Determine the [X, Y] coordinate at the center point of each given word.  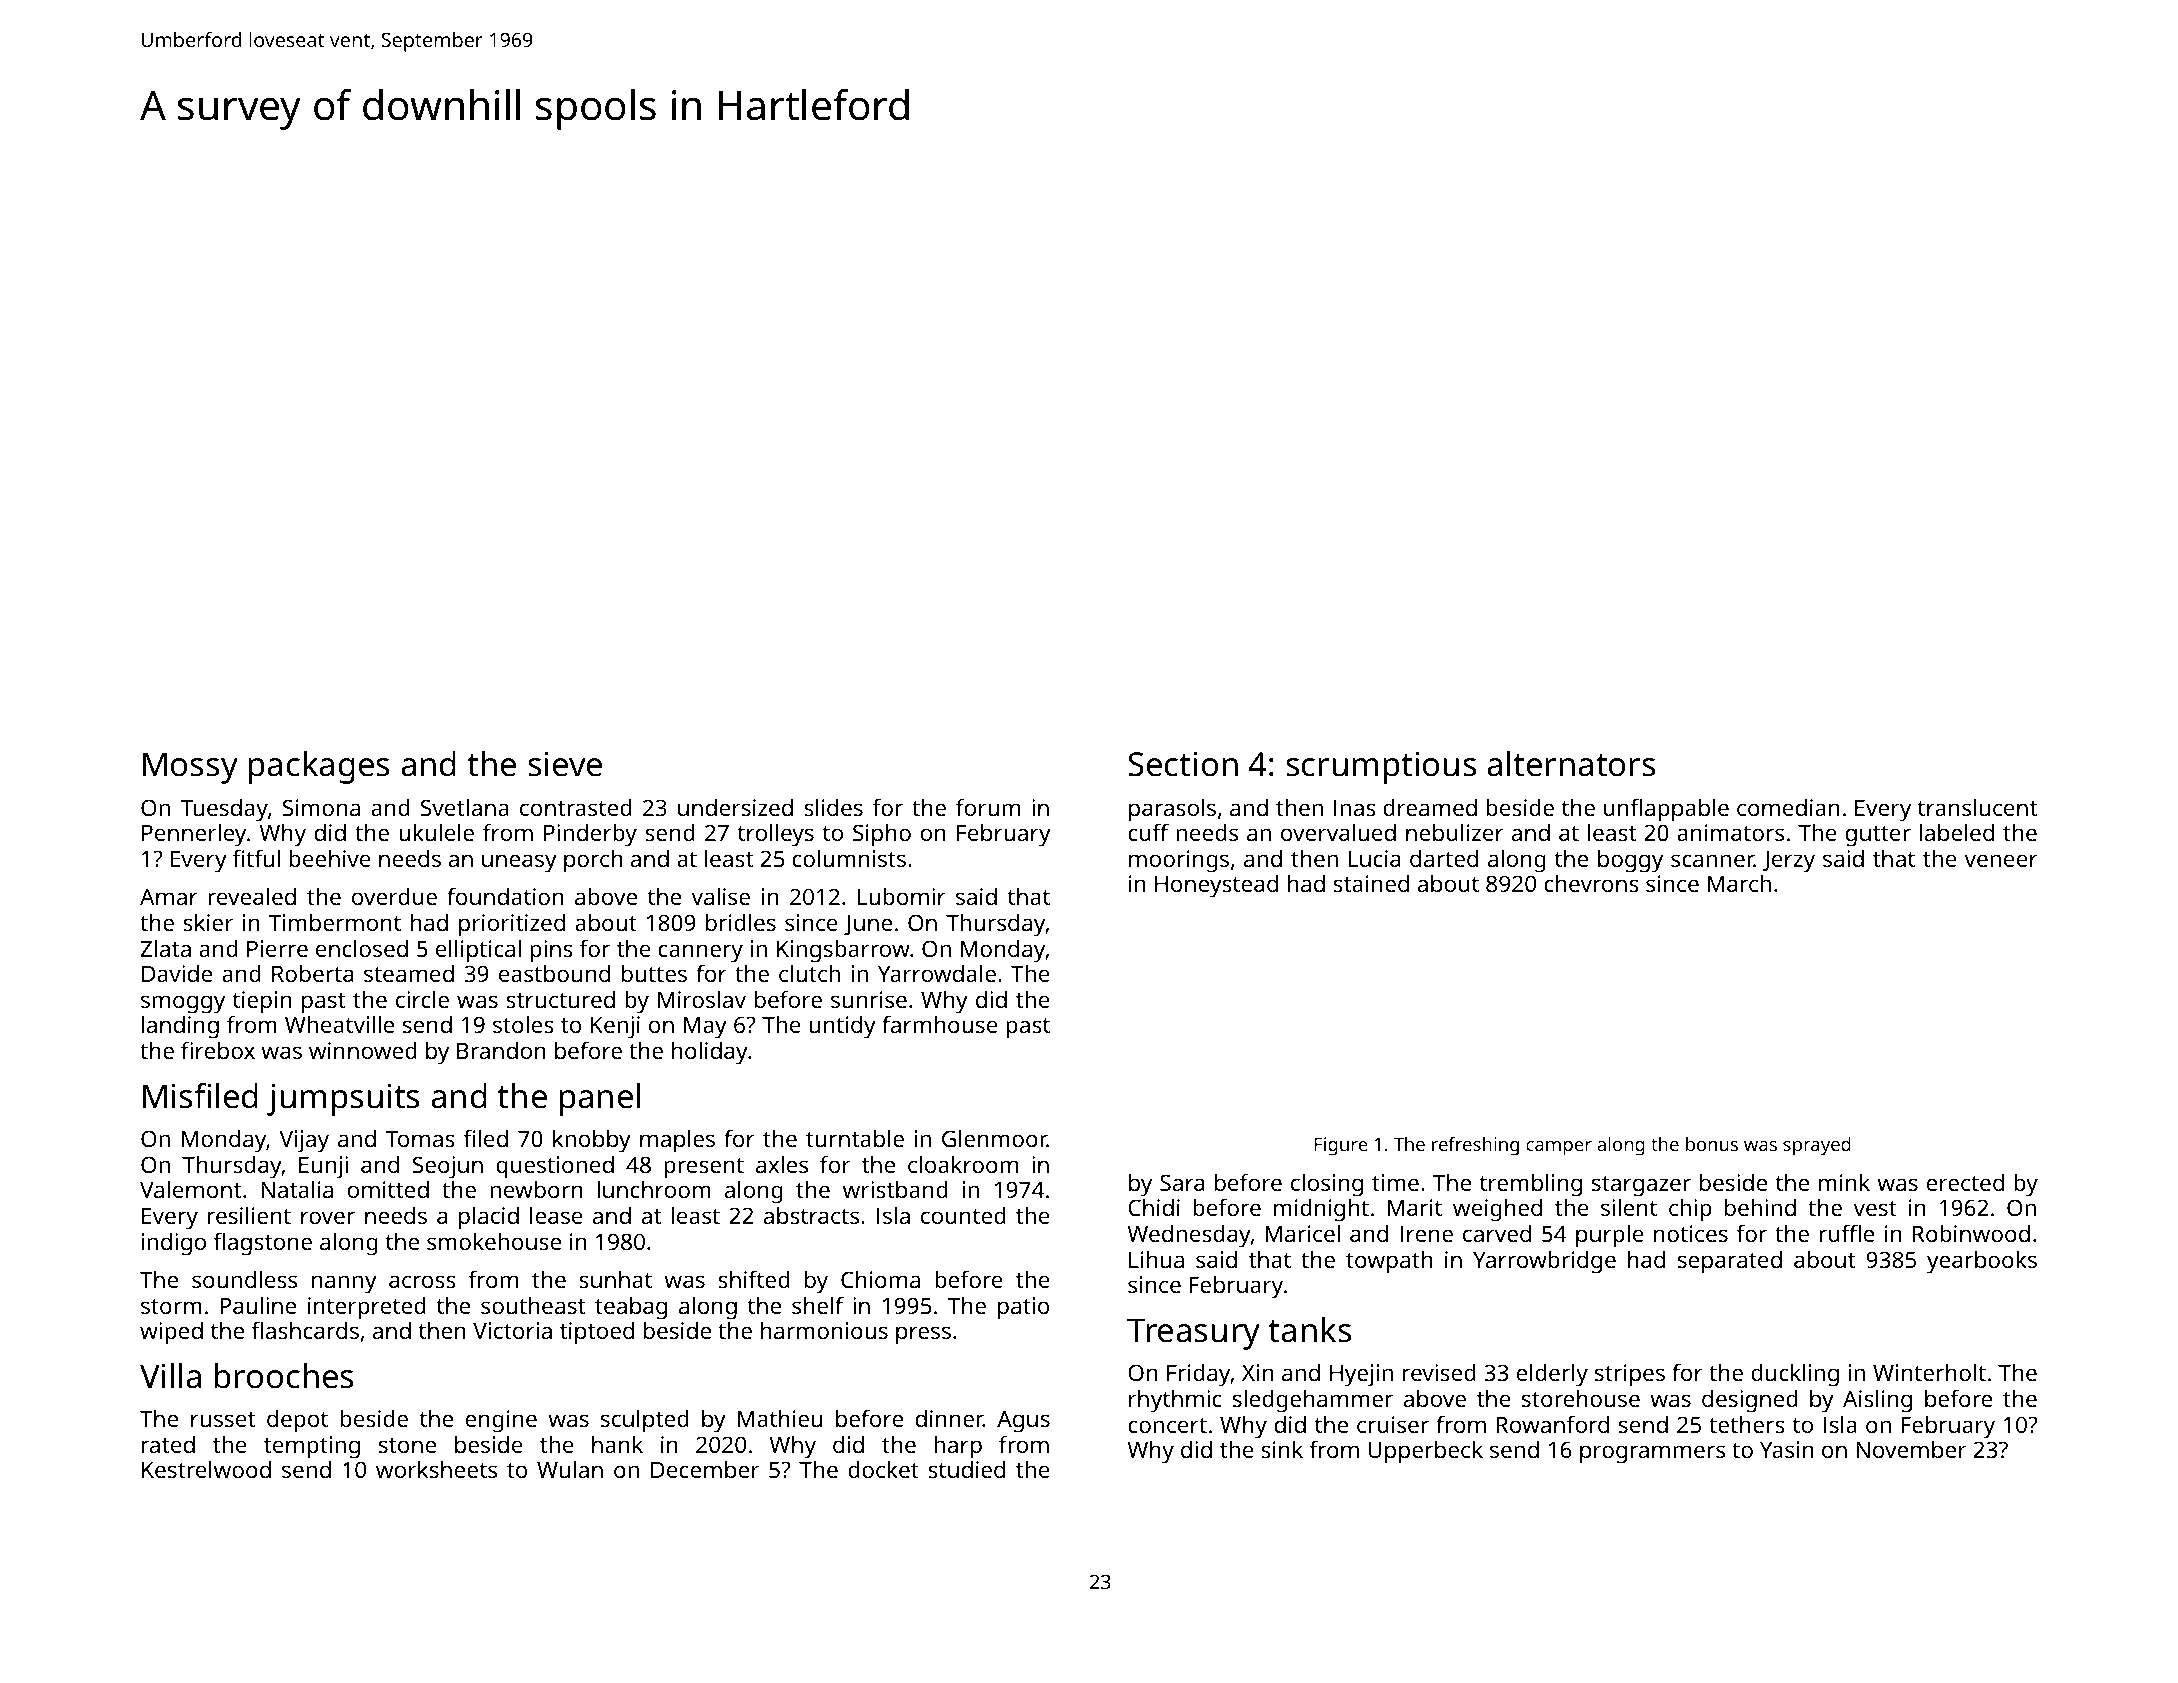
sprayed [1817, 1146]
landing [180, 1027]
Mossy [190, 768]
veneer [2001, 860]
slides [833, 807]
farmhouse [940, 1024]
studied [966, 1469]
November [1911, 1449]
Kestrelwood [206, 1469]
